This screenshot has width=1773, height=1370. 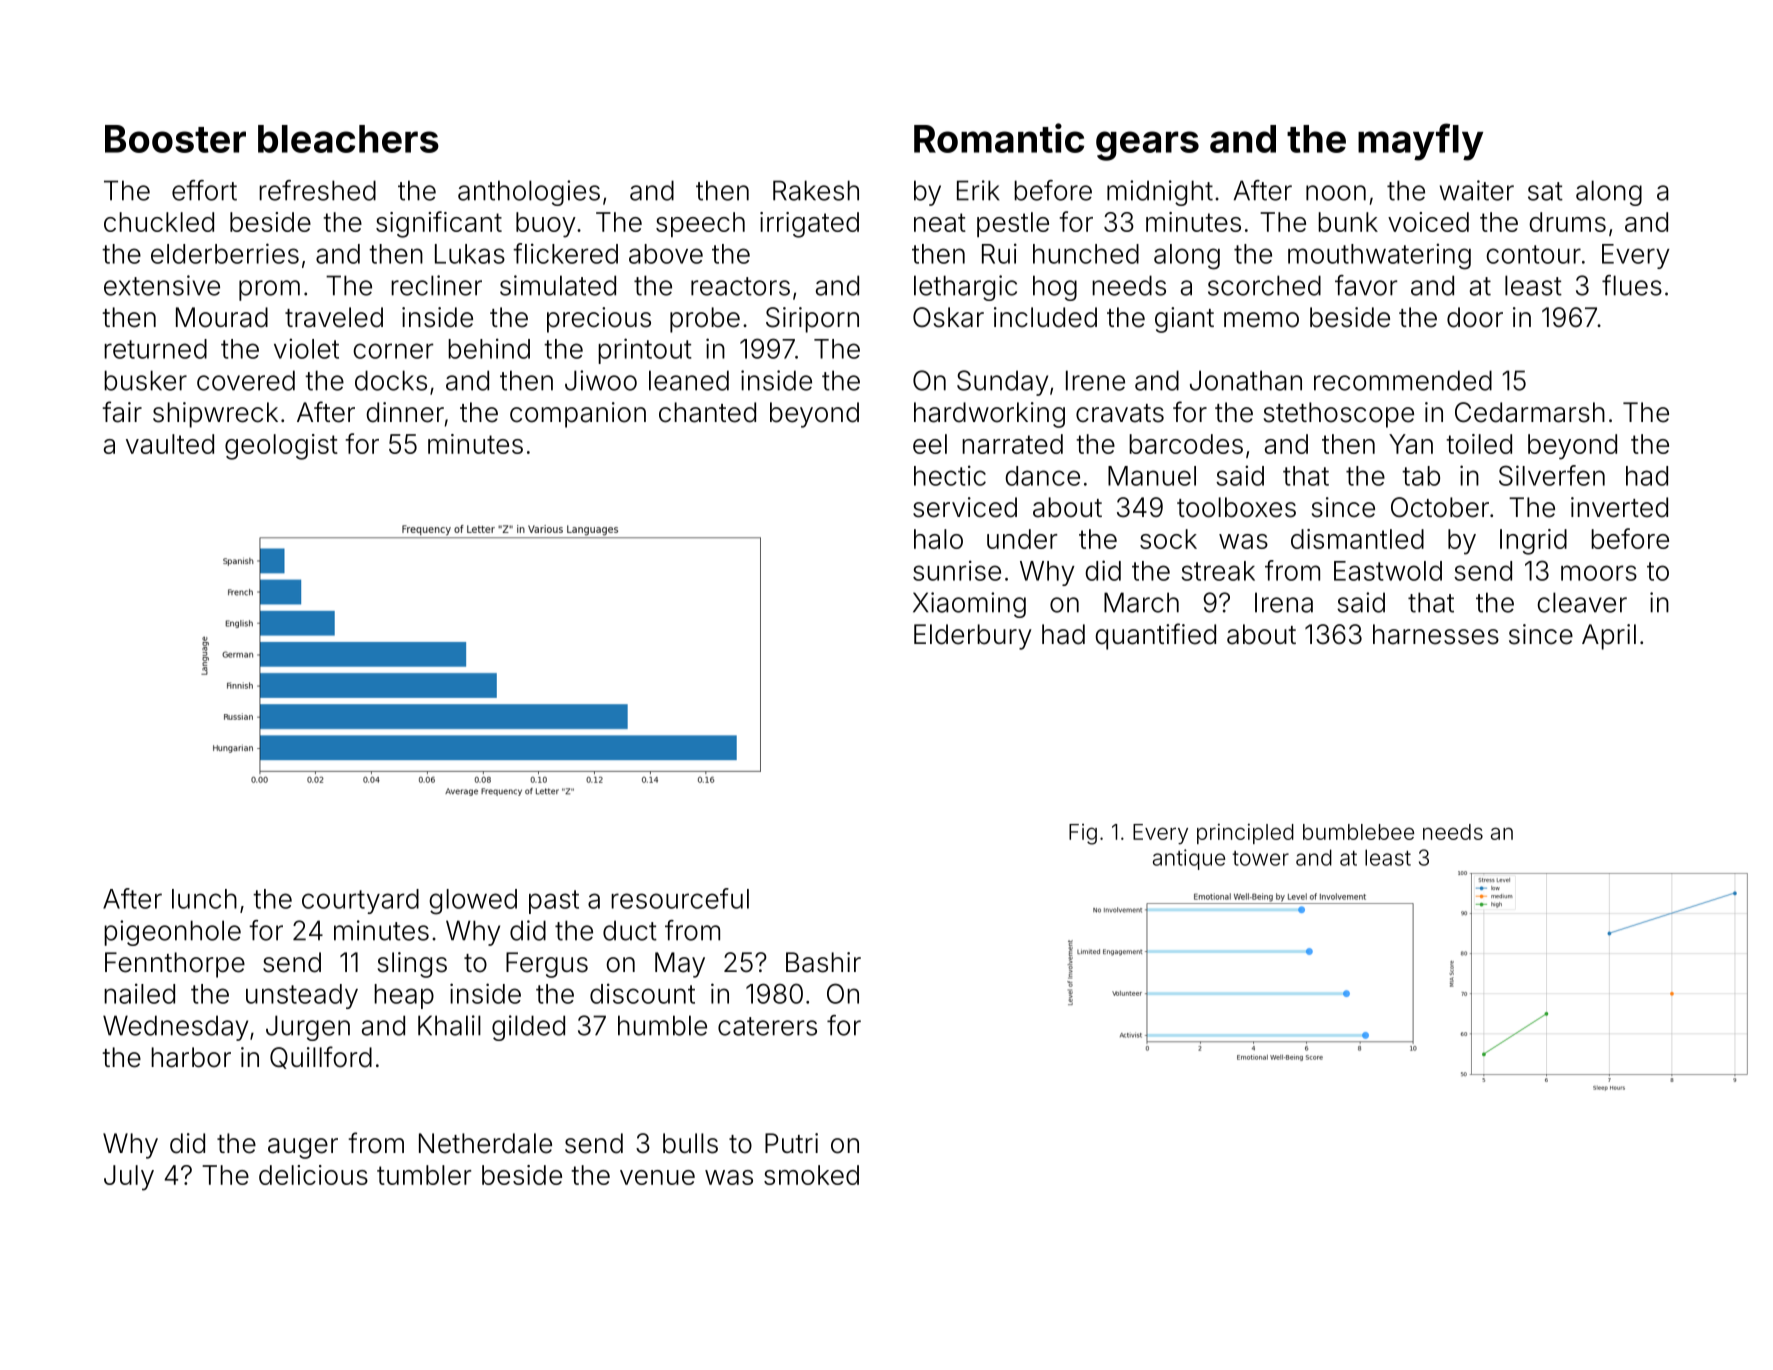 I want to click on elderberries, so click(x=225, y=253).
